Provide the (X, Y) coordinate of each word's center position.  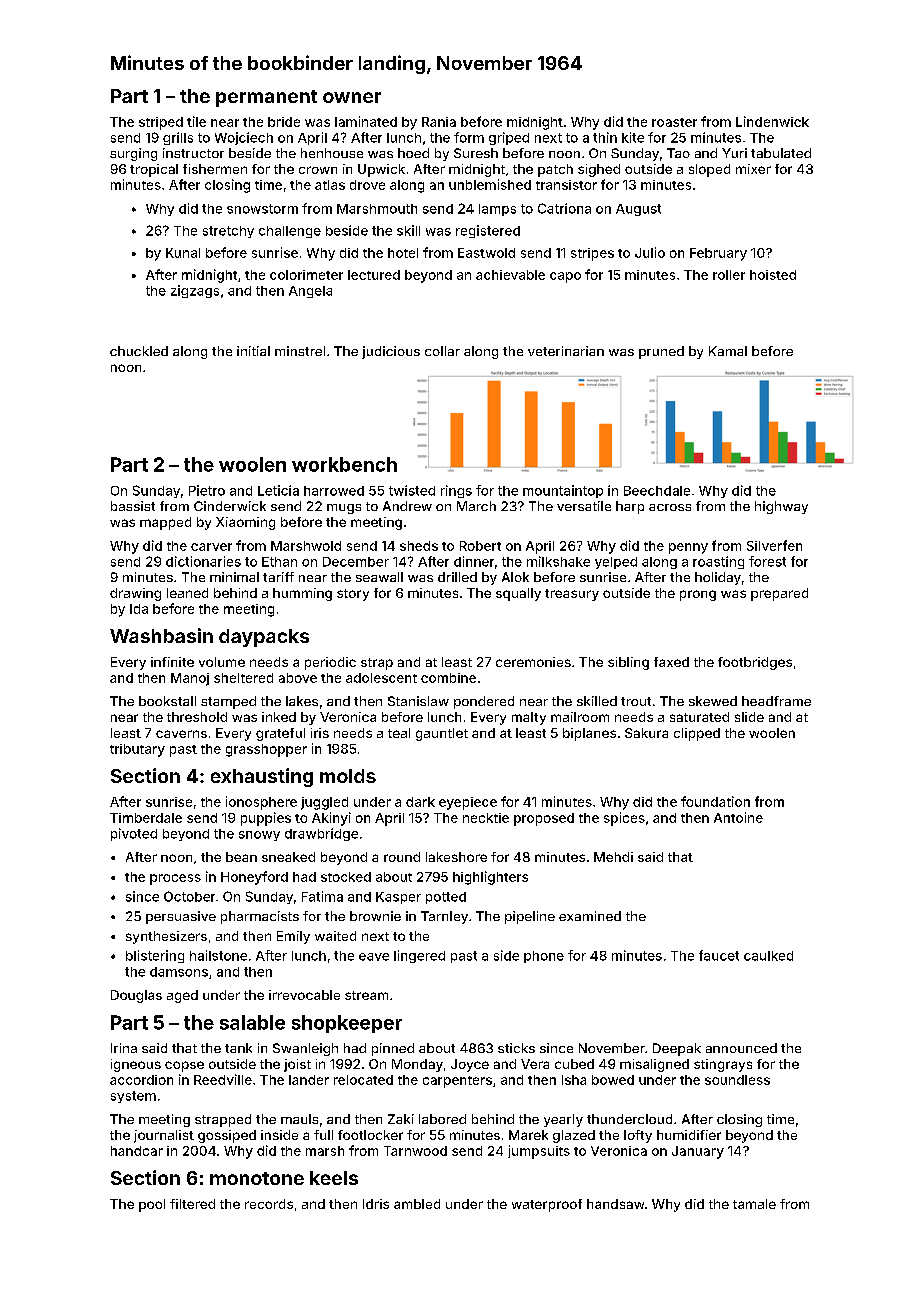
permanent (266, 98)
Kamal (728, 351)
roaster (674, 122)
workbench (344, 464)
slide (749, 717)
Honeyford (254, 878)
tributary (137, 750)
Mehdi (613, 857)
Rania (439, 122)
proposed (544, 819)
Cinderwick (230, 506)
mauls (299, 1119)
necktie (486, 818)
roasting (718, 562)
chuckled (139, 351)
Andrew (407, 506)
